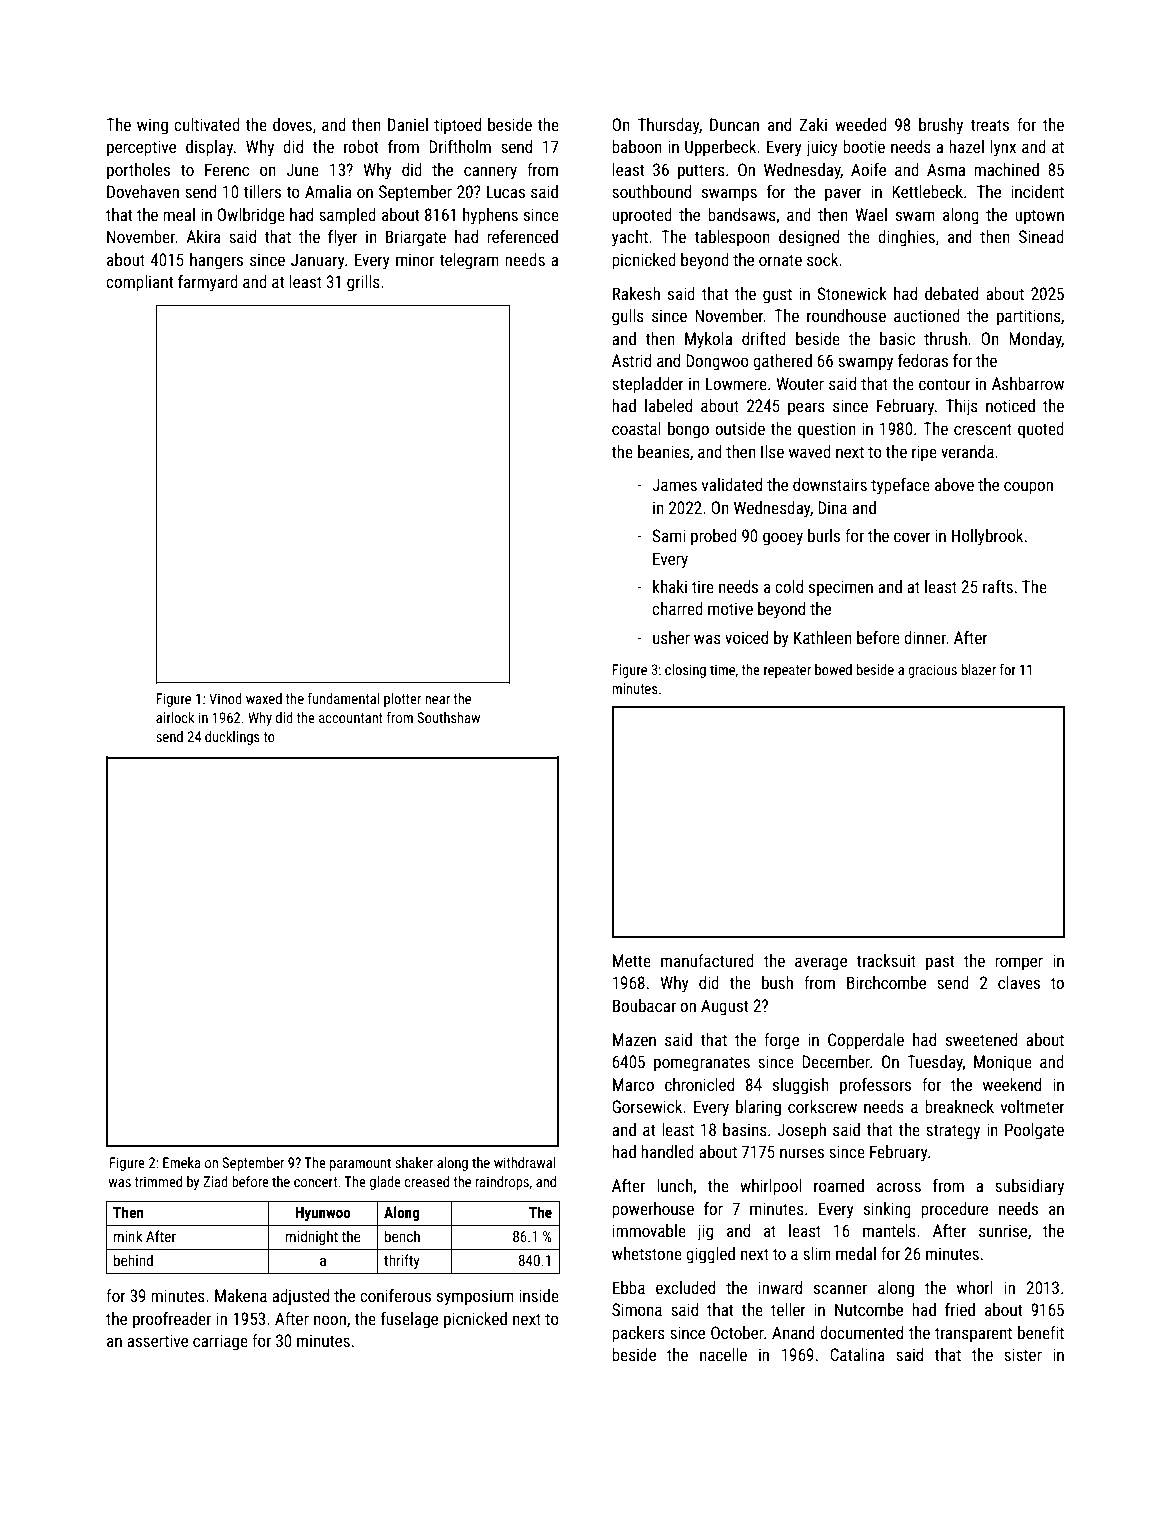 This screenshot has height=1515, width=1171. Describe the element at coordinates (967, 451) in the screenshot. I see `veranda` at that location.
